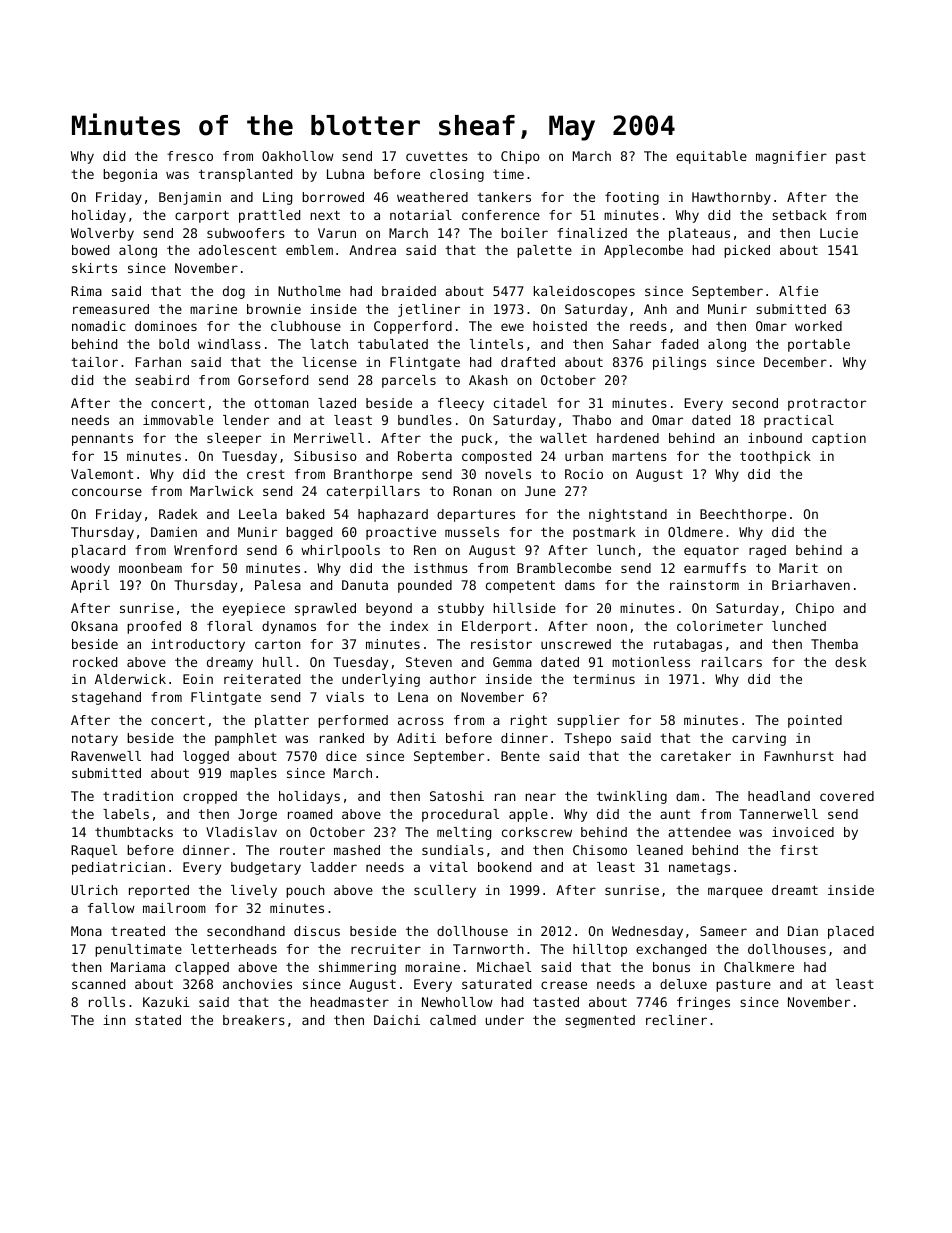 This screenshot has width=952, height=1233. Describe the element at coordinates (759, 967) in the screenshot. I see `Chalkmere` at that location.
